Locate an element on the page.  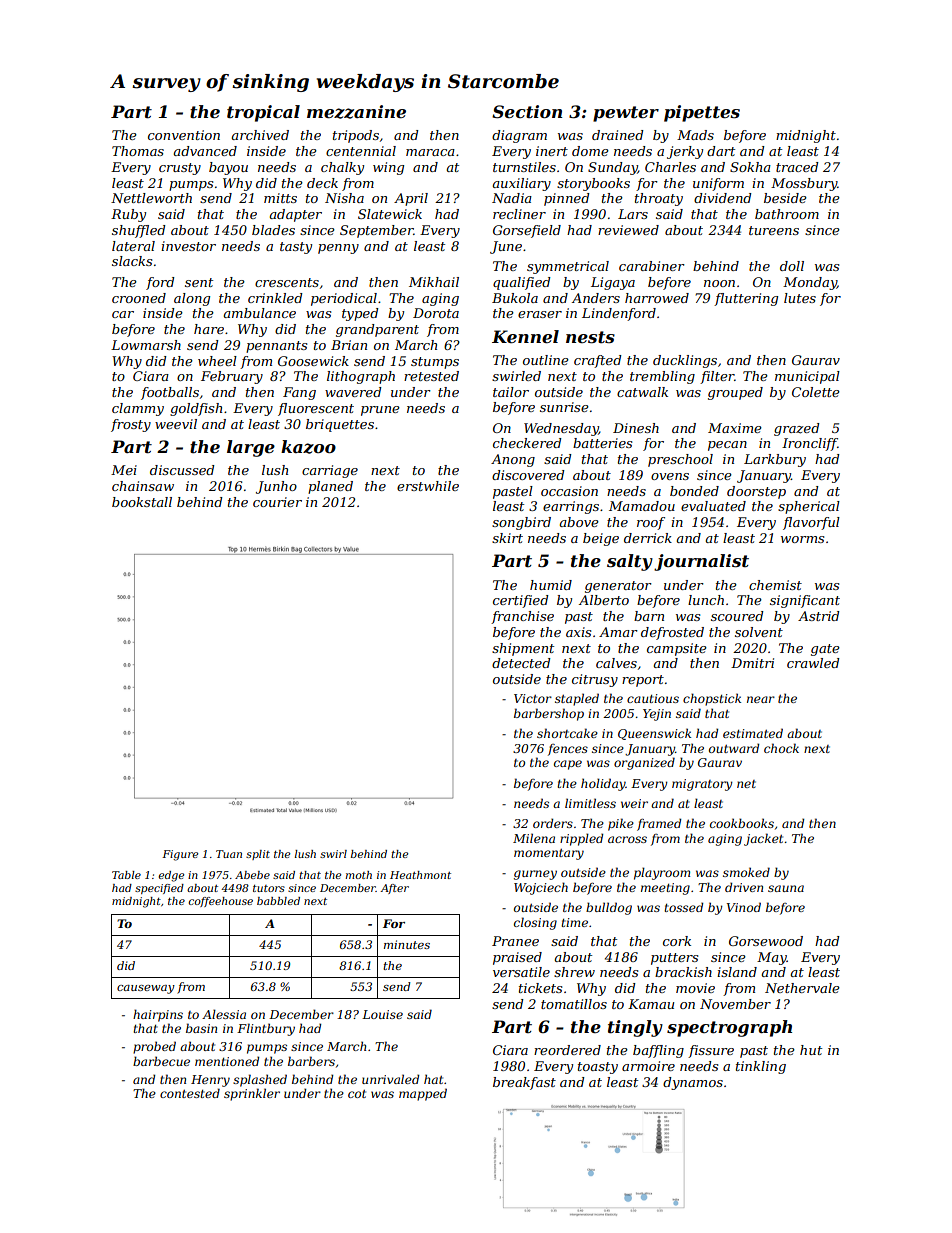
dynamos is located at coordinates (693, 1083).
